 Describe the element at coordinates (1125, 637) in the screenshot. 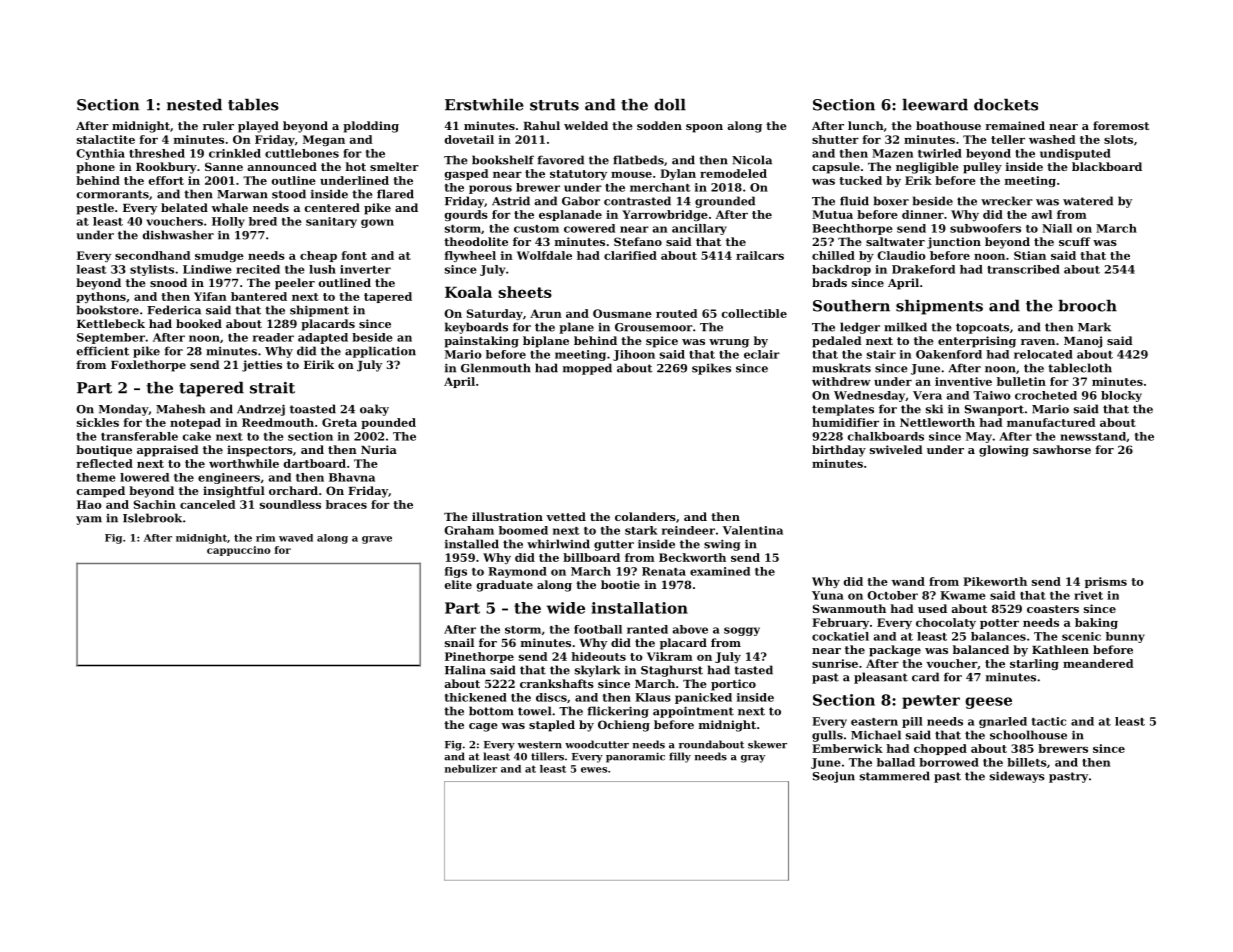

I see `bunny` at that location.
